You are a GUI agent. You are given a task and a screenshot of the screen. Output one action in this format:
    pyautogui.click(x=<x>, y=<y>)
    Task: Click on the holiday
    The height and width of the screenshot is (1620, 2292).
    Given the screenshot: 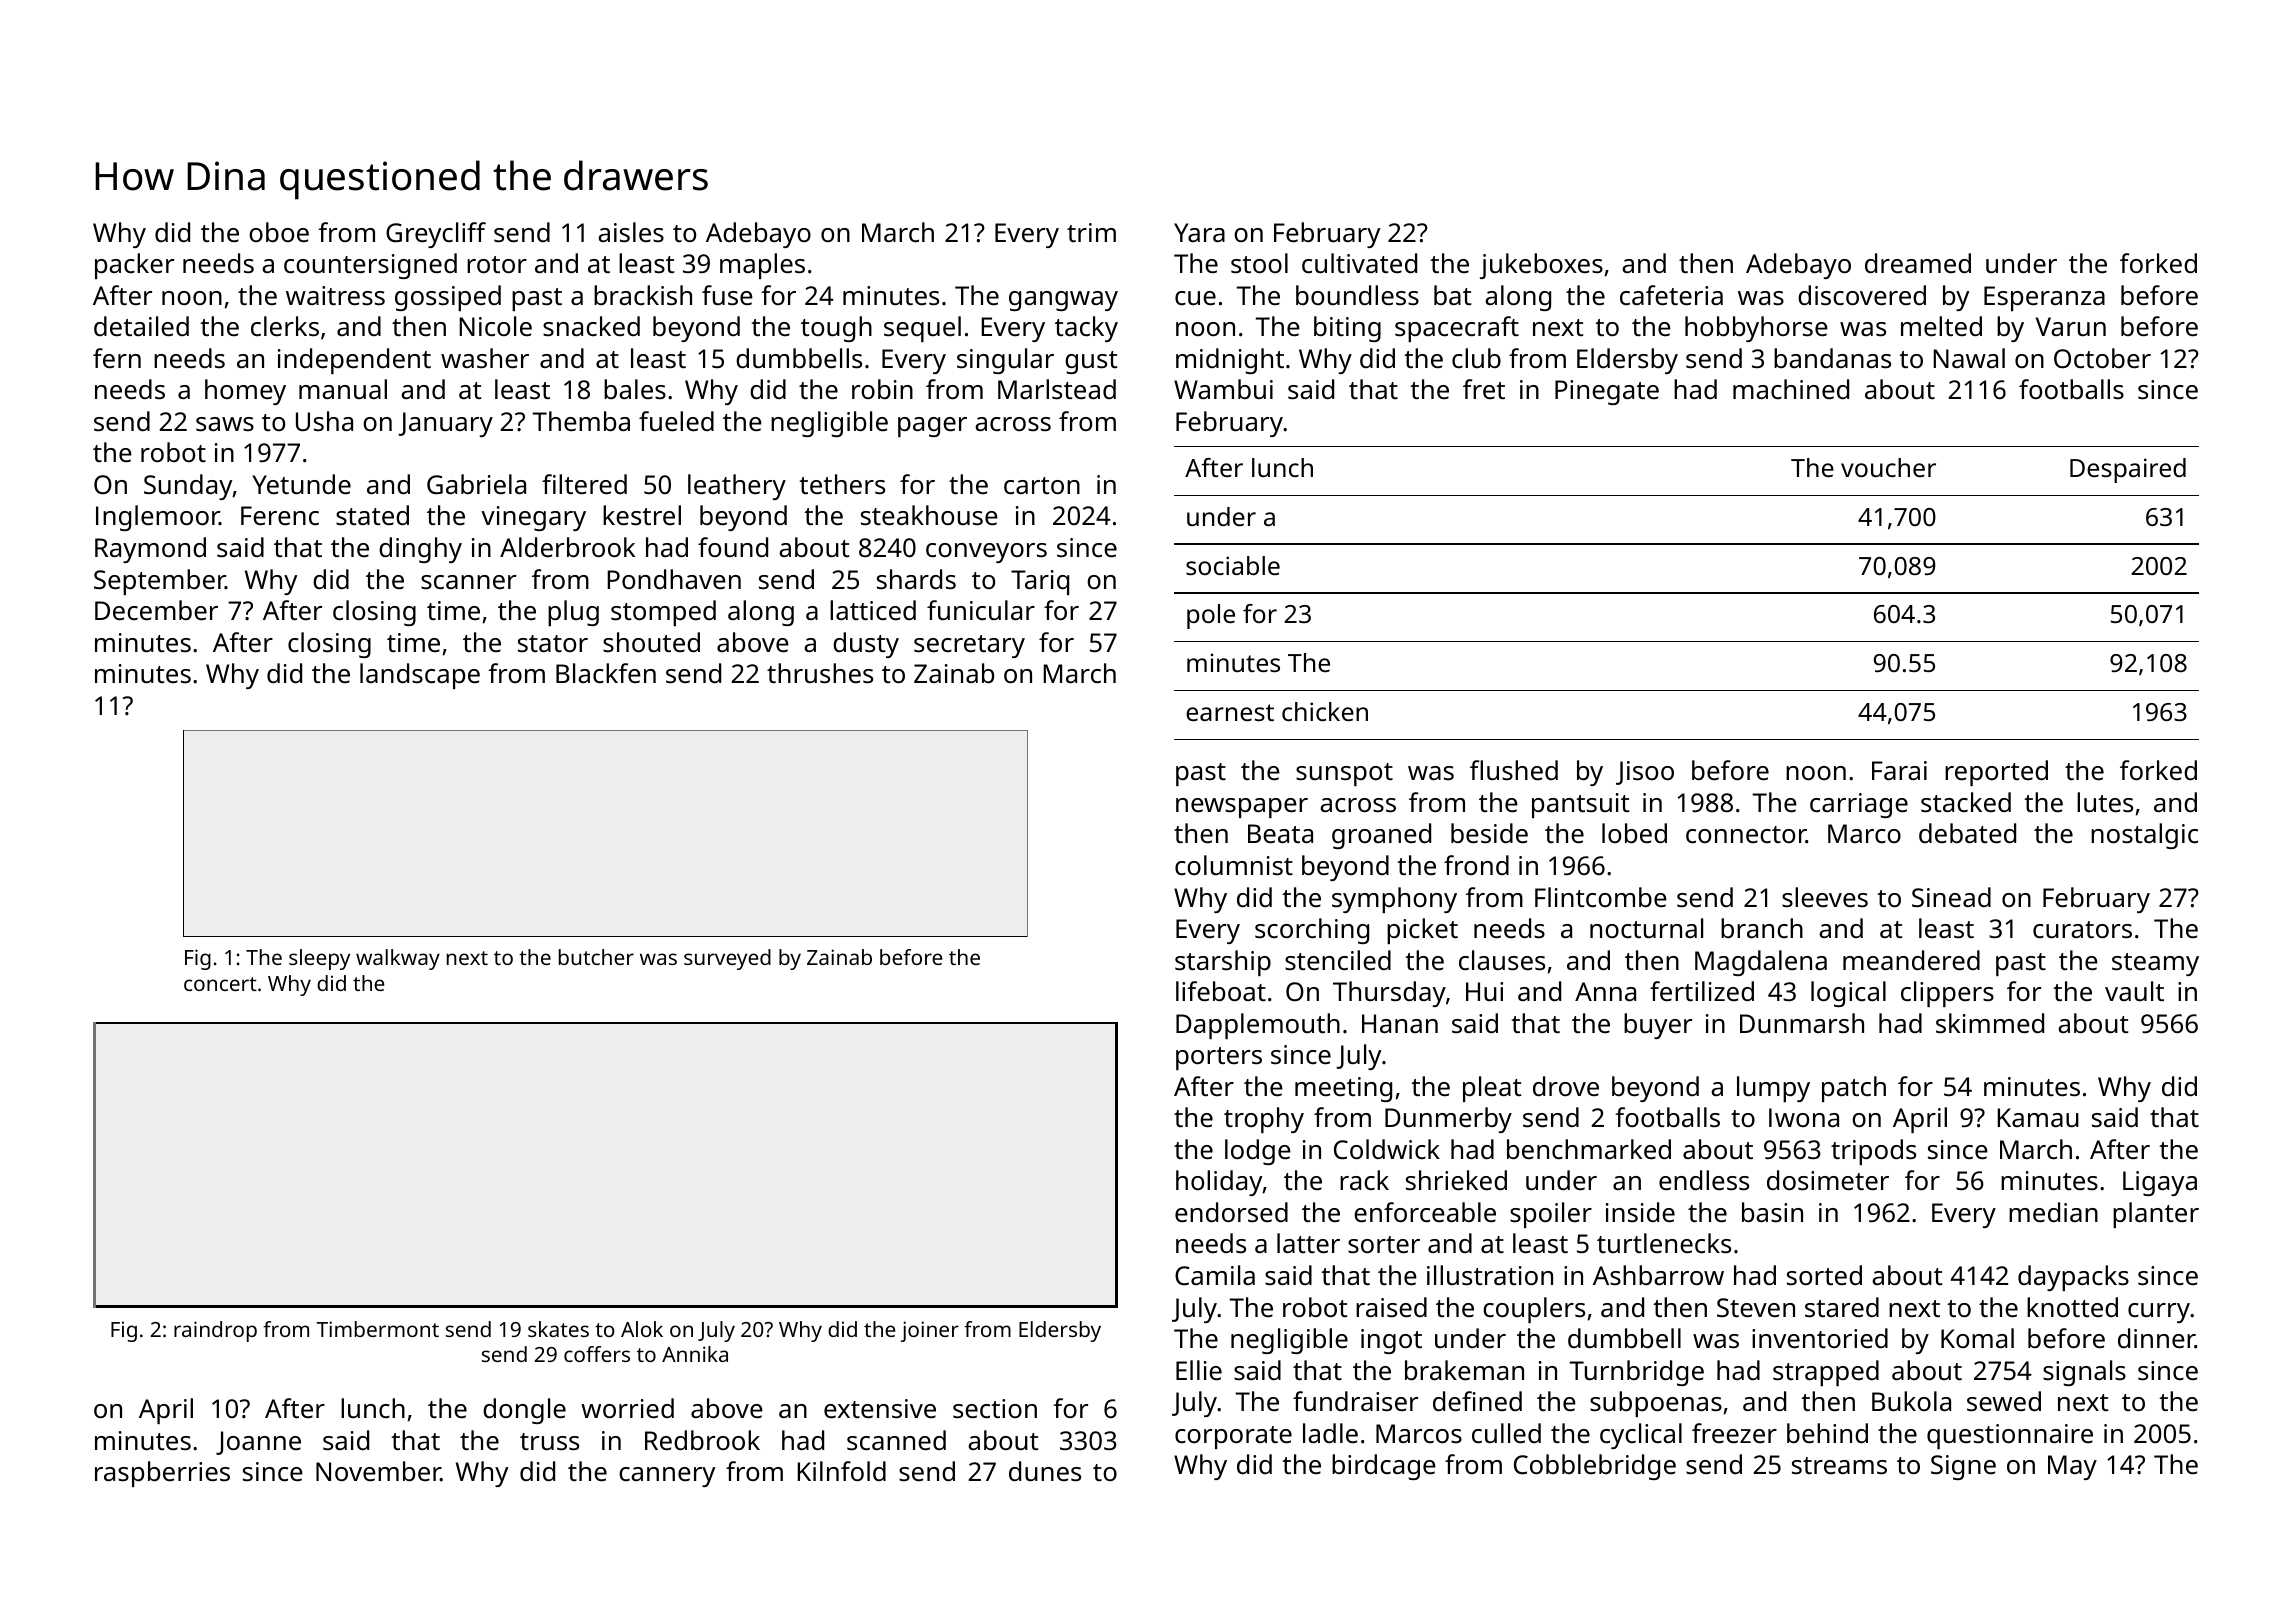 What is the action you would take?
    pyautogui.click(x=1219, y=1183)
